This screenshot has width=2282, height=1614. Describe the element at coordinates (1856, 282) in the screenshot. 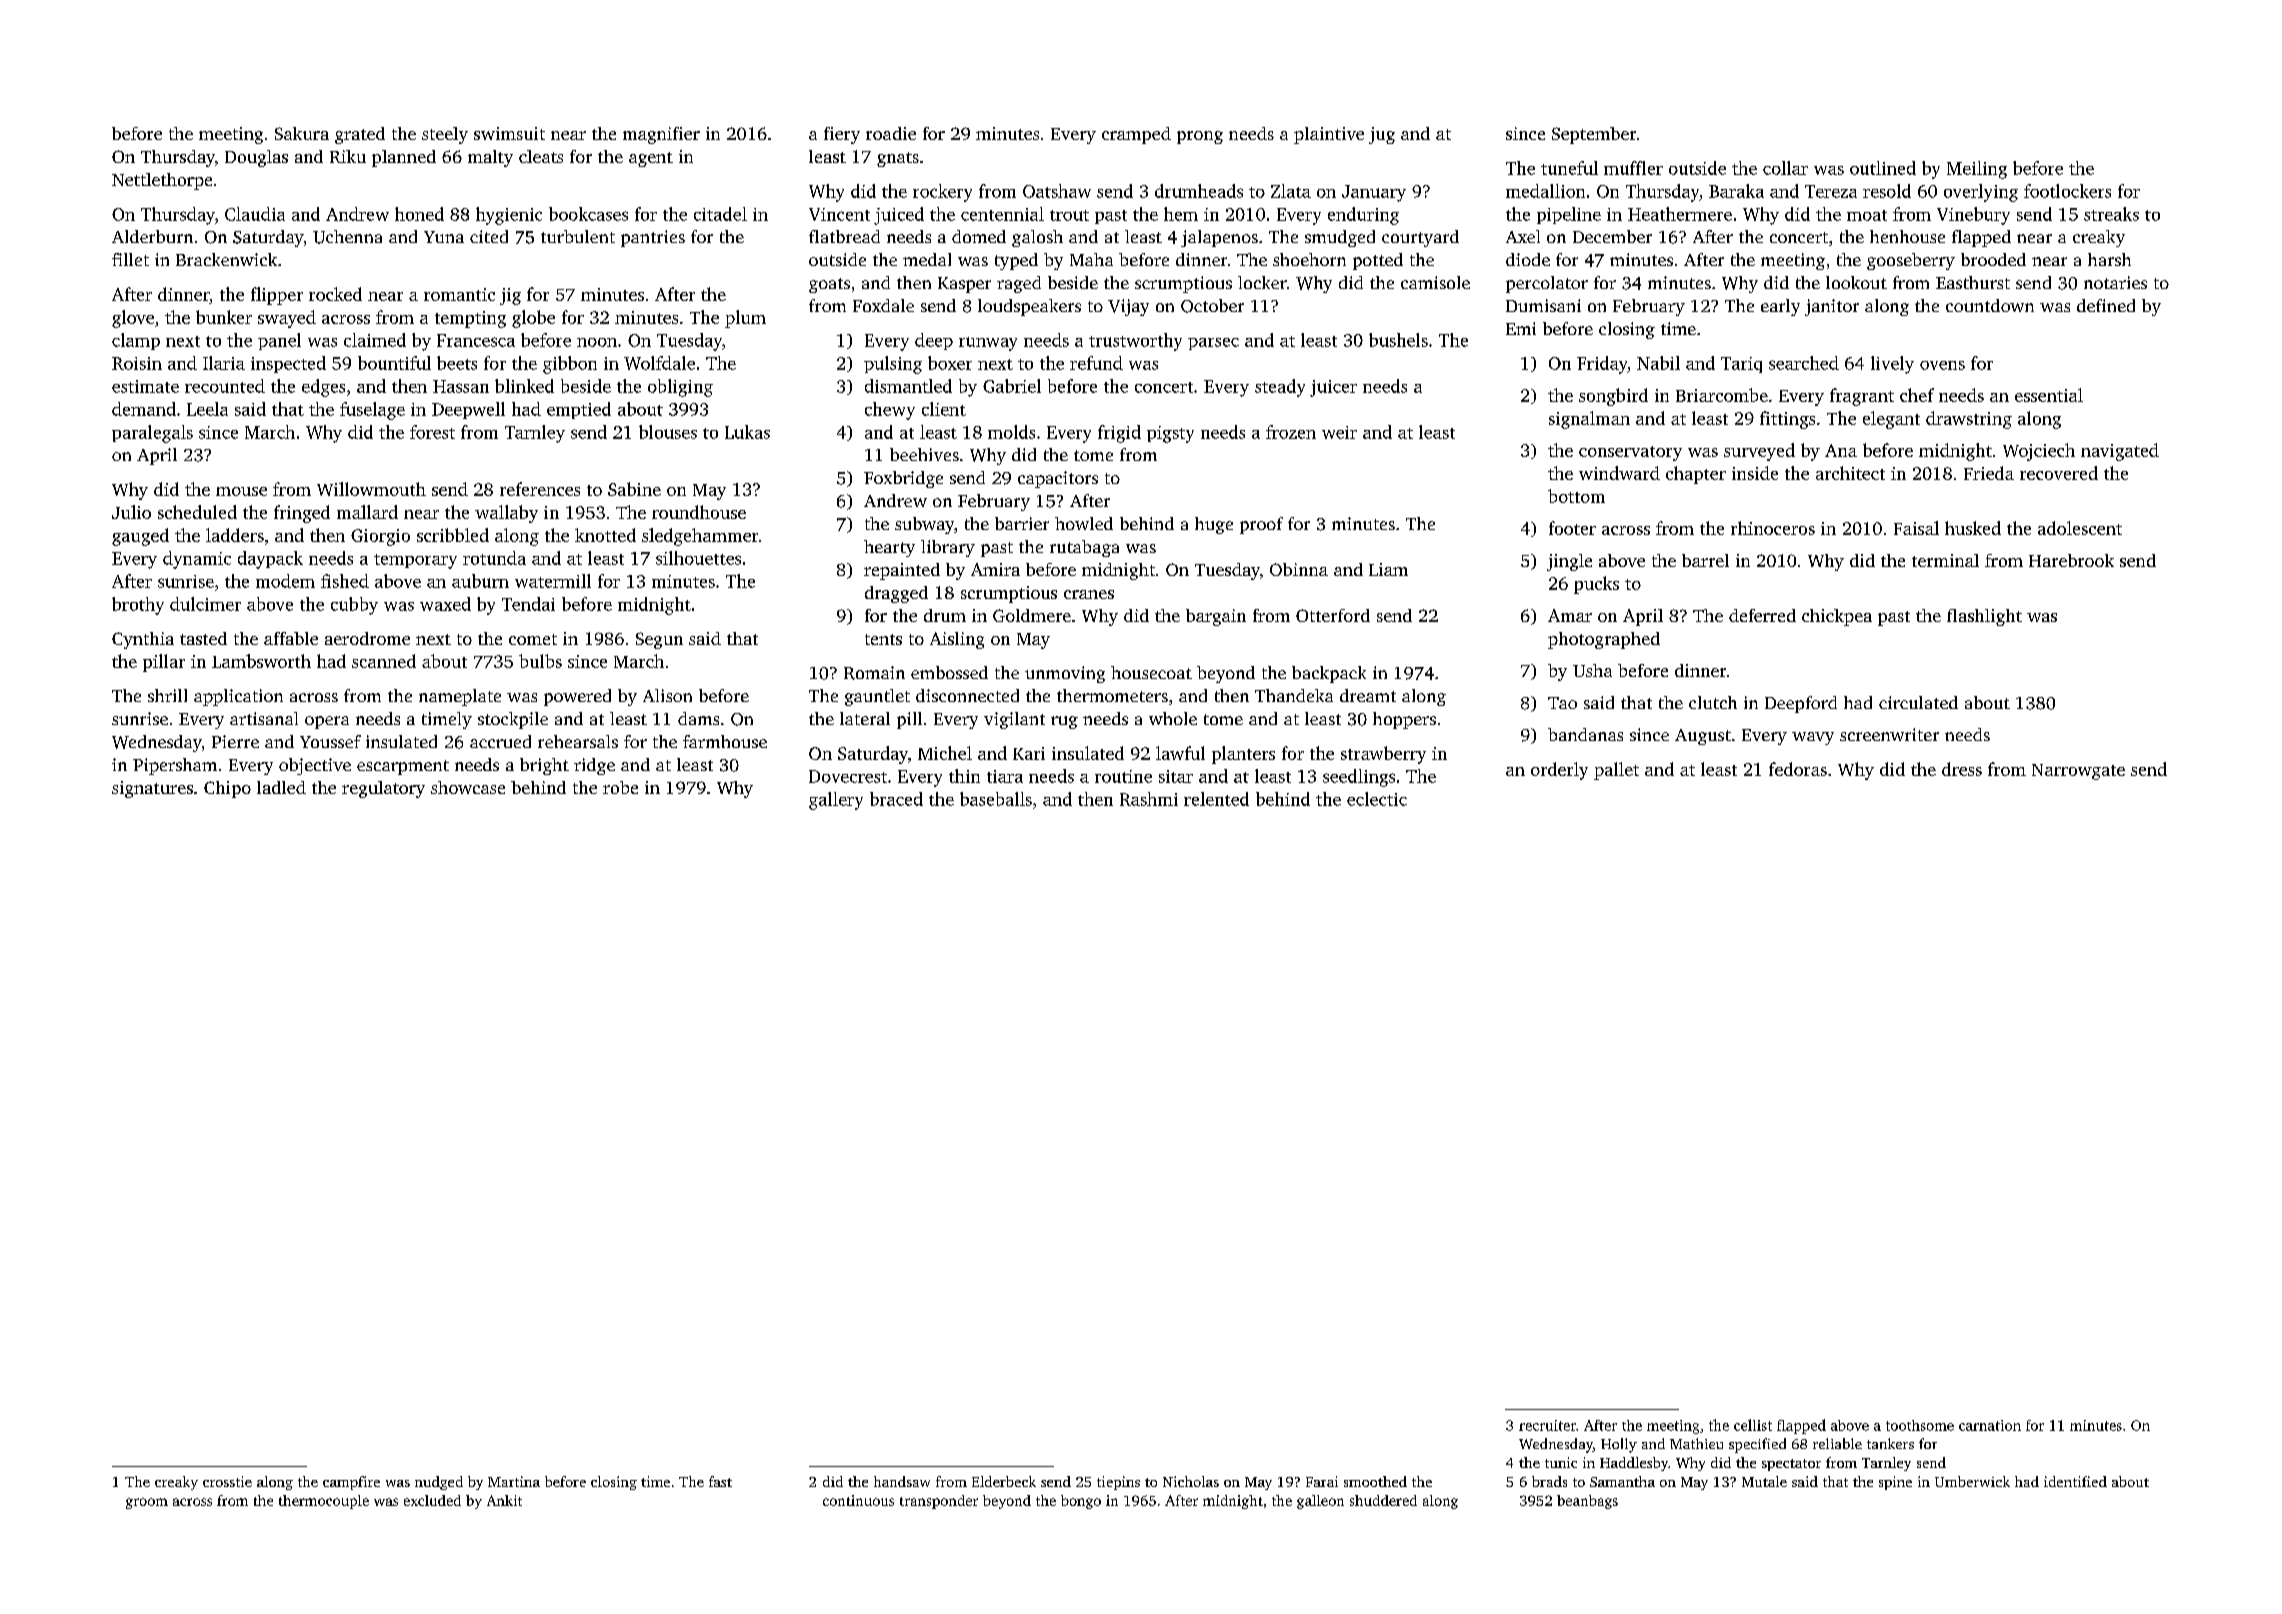

I see `lookout` at that location.
